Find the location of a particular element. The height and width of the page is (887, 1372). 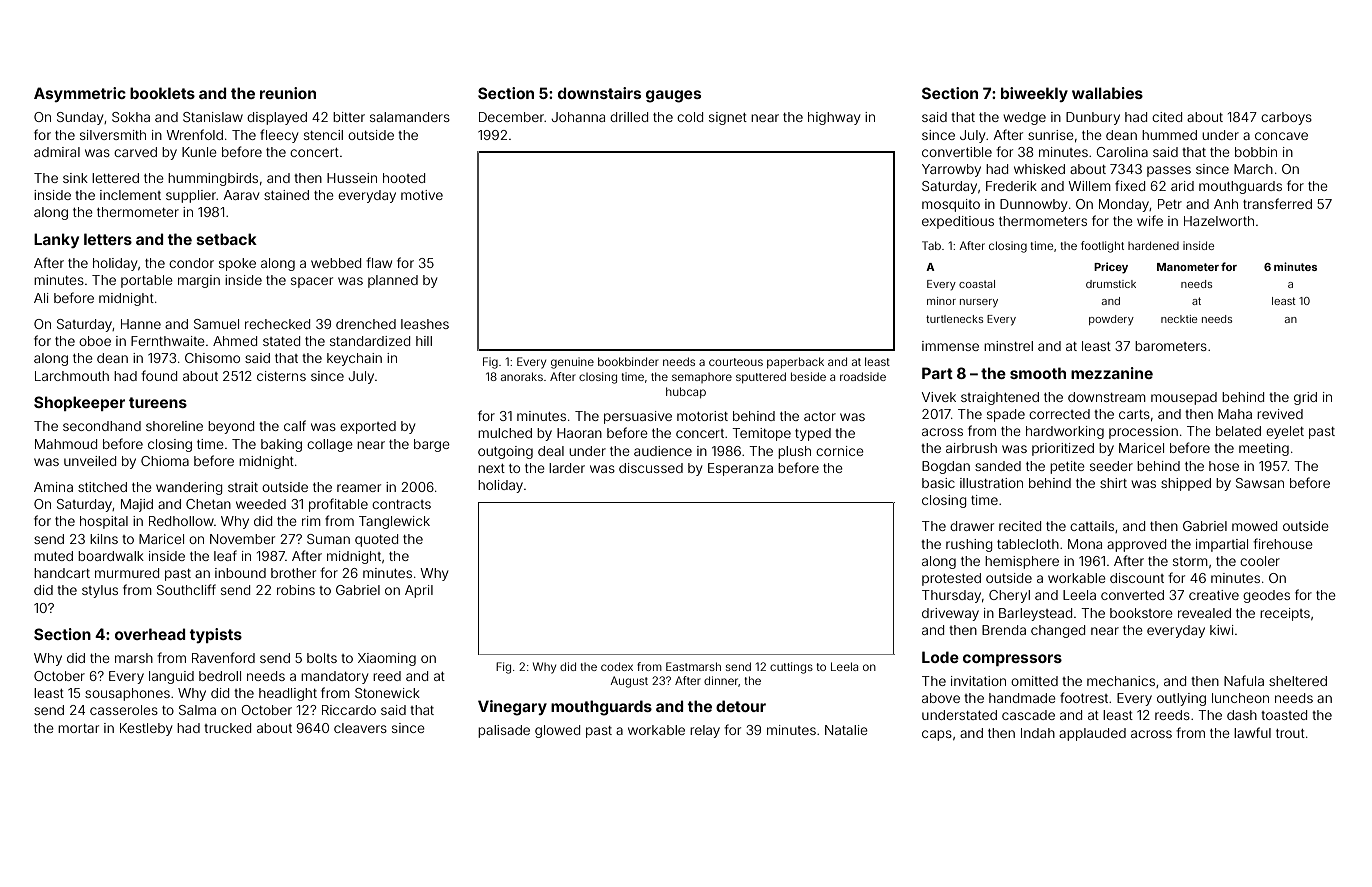

Asymmetric is located at coordinates (80, 94).
